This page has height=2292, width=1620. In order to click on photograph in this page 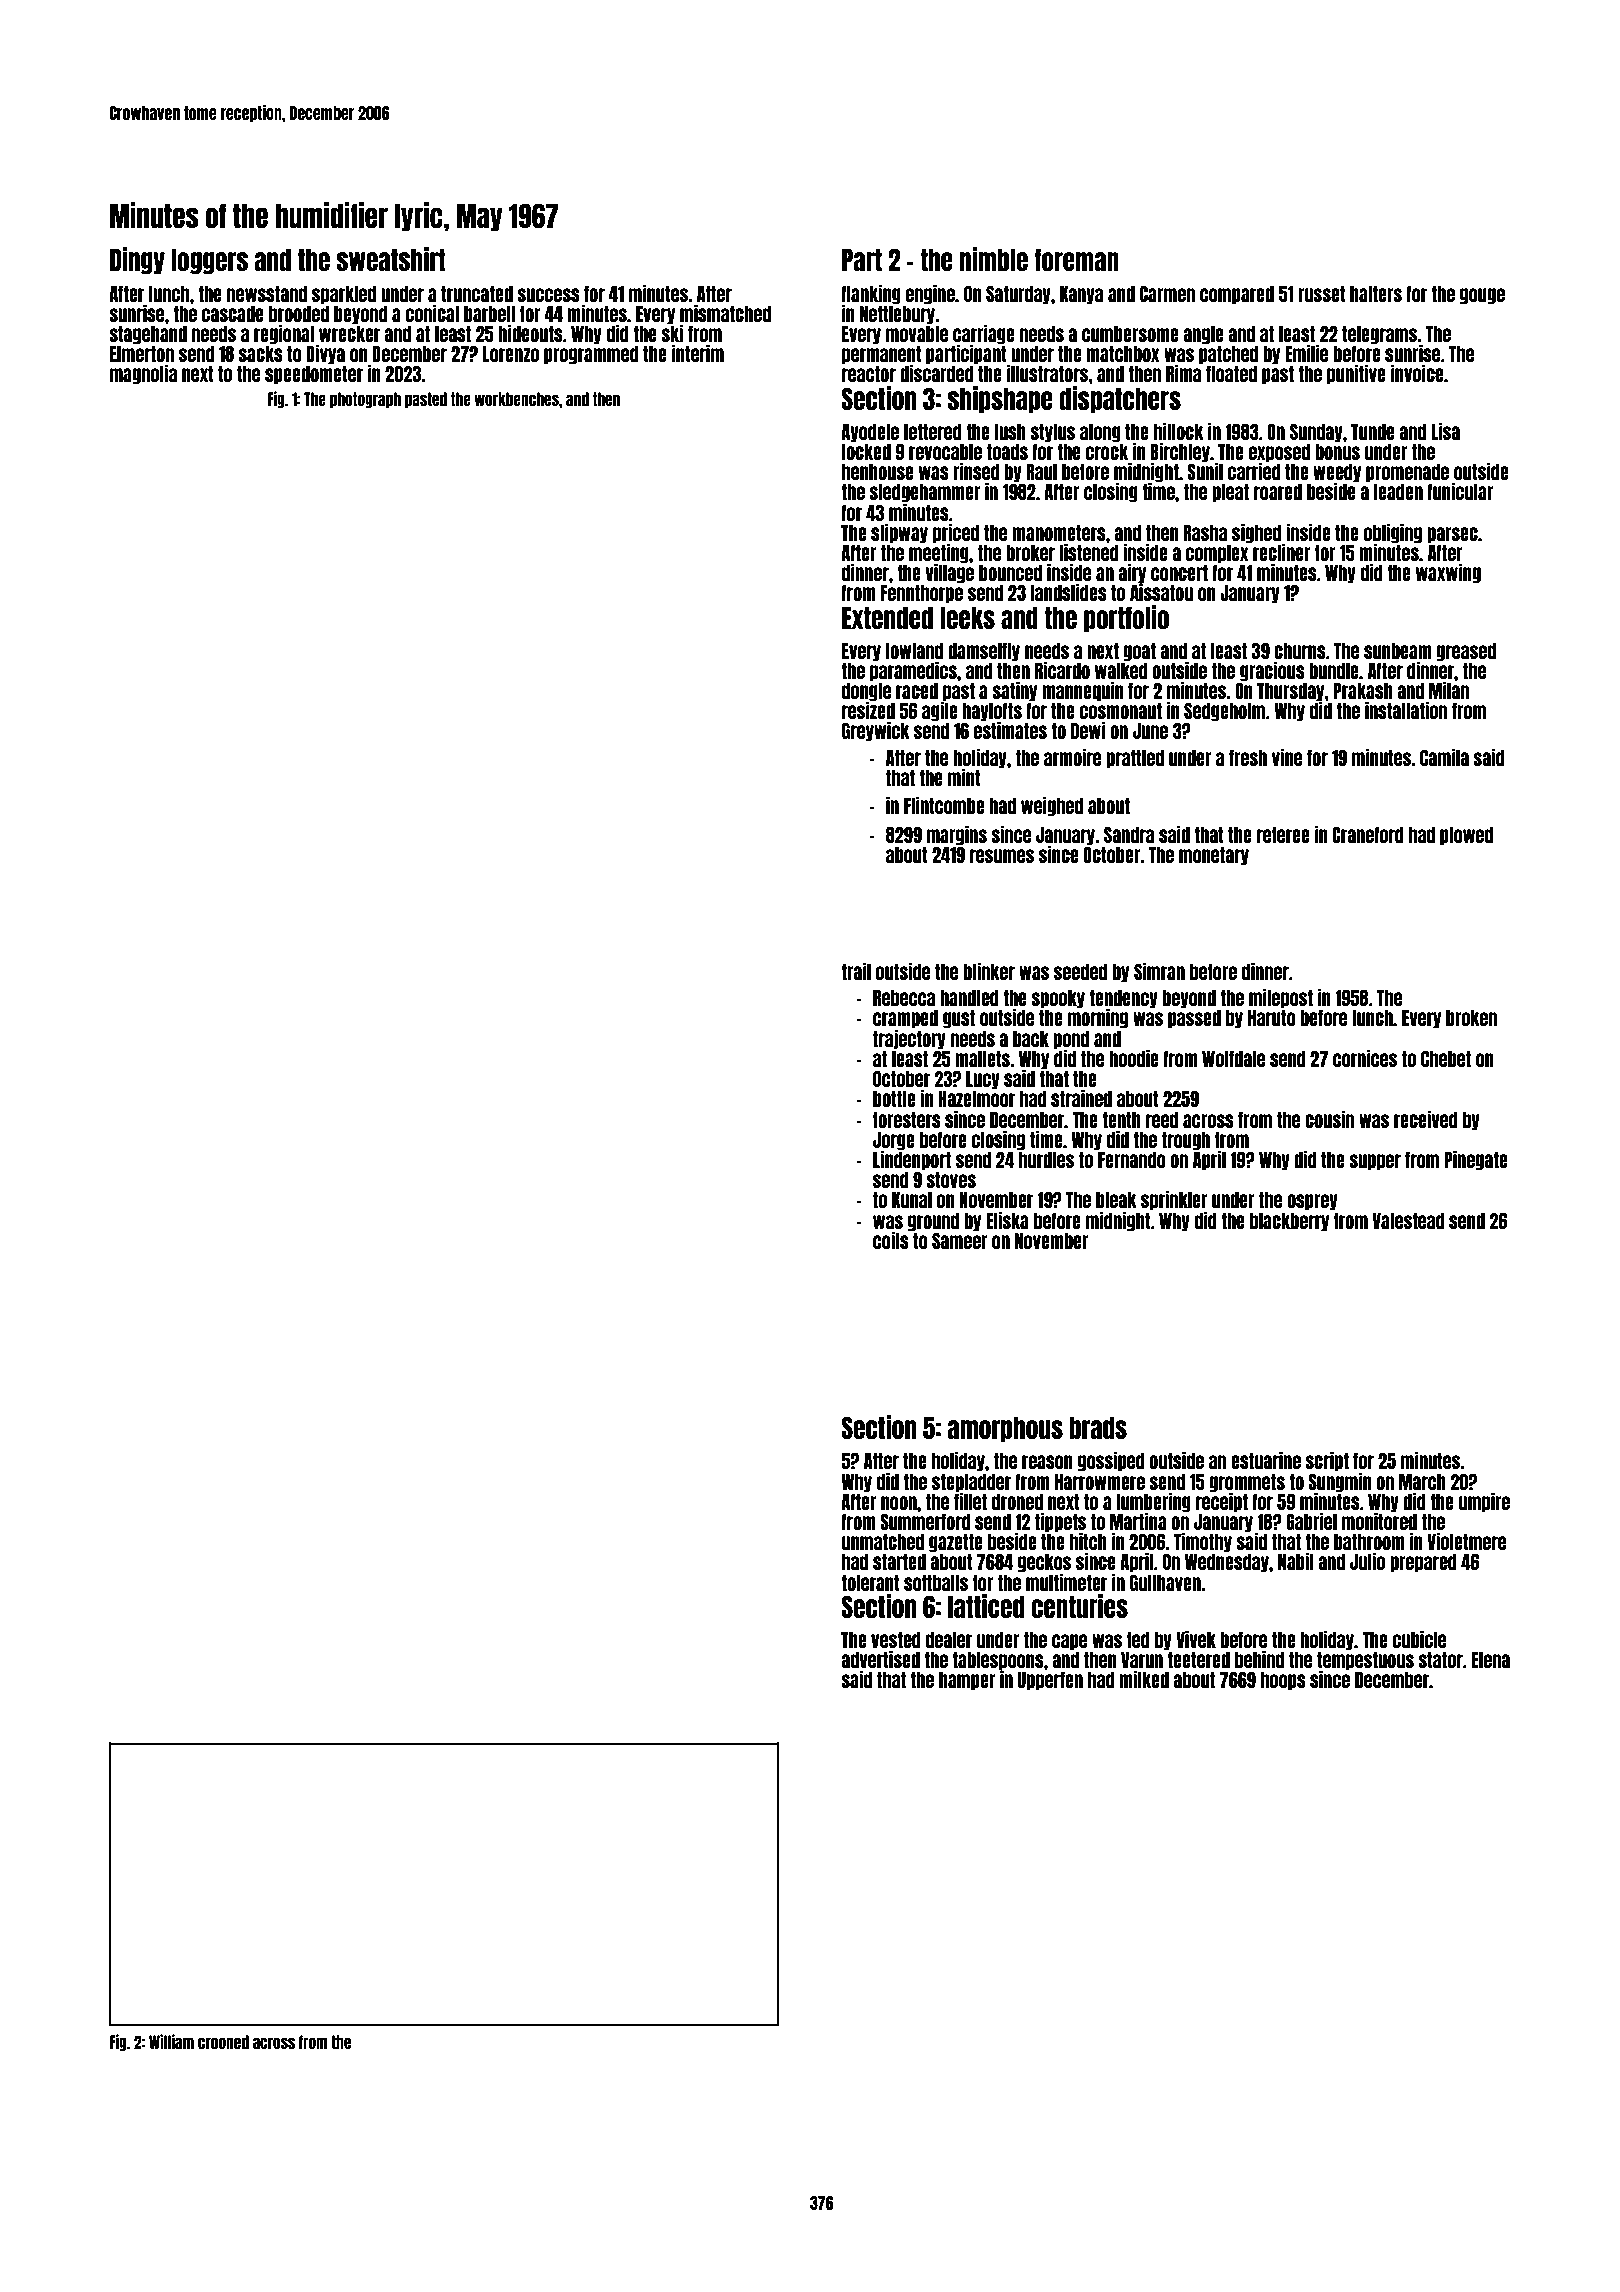, I will do `click(365, 400)`.
